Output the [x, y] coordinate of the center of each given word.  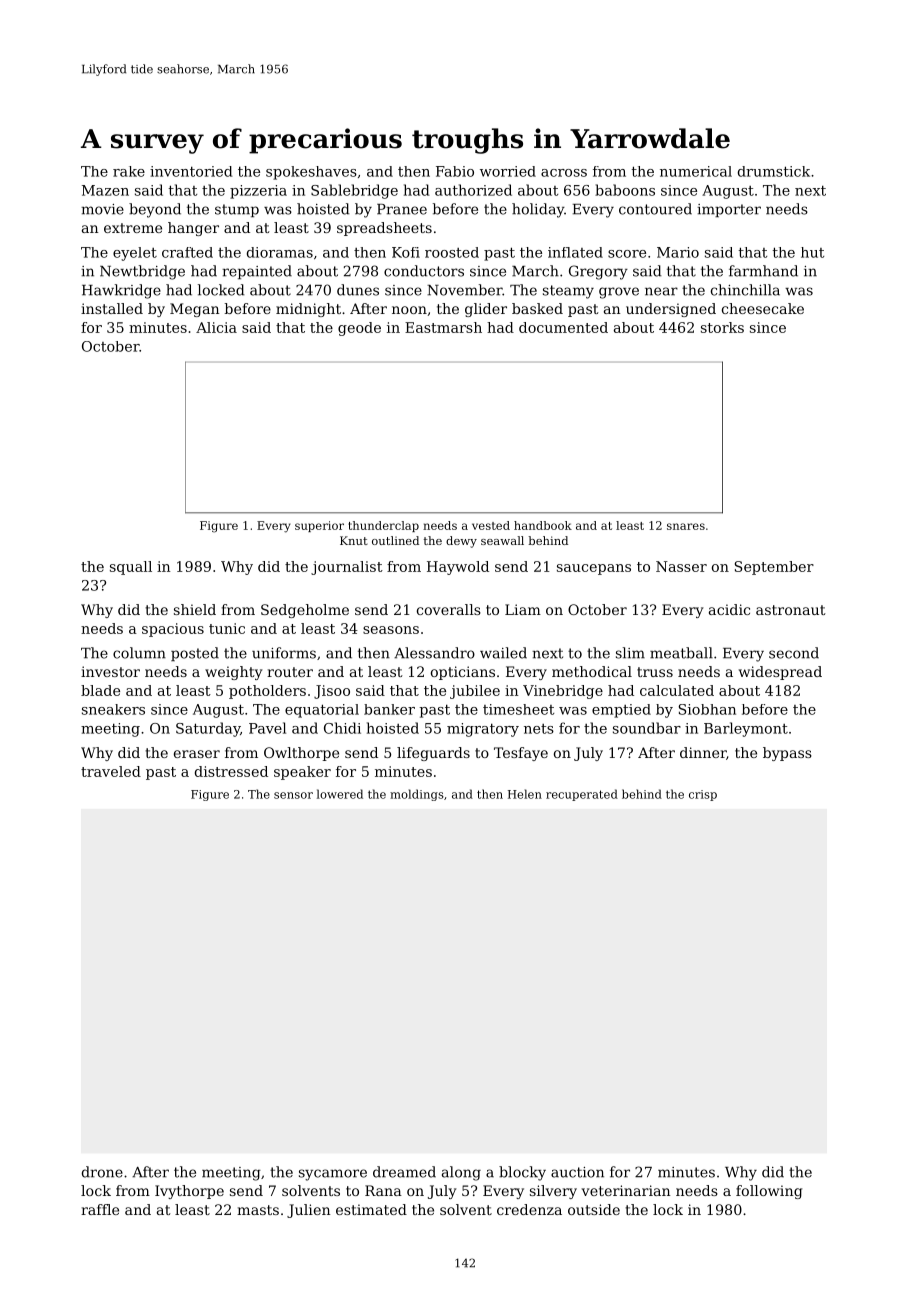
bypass [787, 754]
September [774, 568]
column [139, 653]
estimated [371, 1209]
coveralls [449, 609]
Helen [525, 794]
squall [131, 568]
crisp [703, 795]
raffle [100, 1209]
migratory [483, 730]
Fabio [455, 171]
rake [129, 171]
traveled [111, 771]
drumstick [774, 171]
